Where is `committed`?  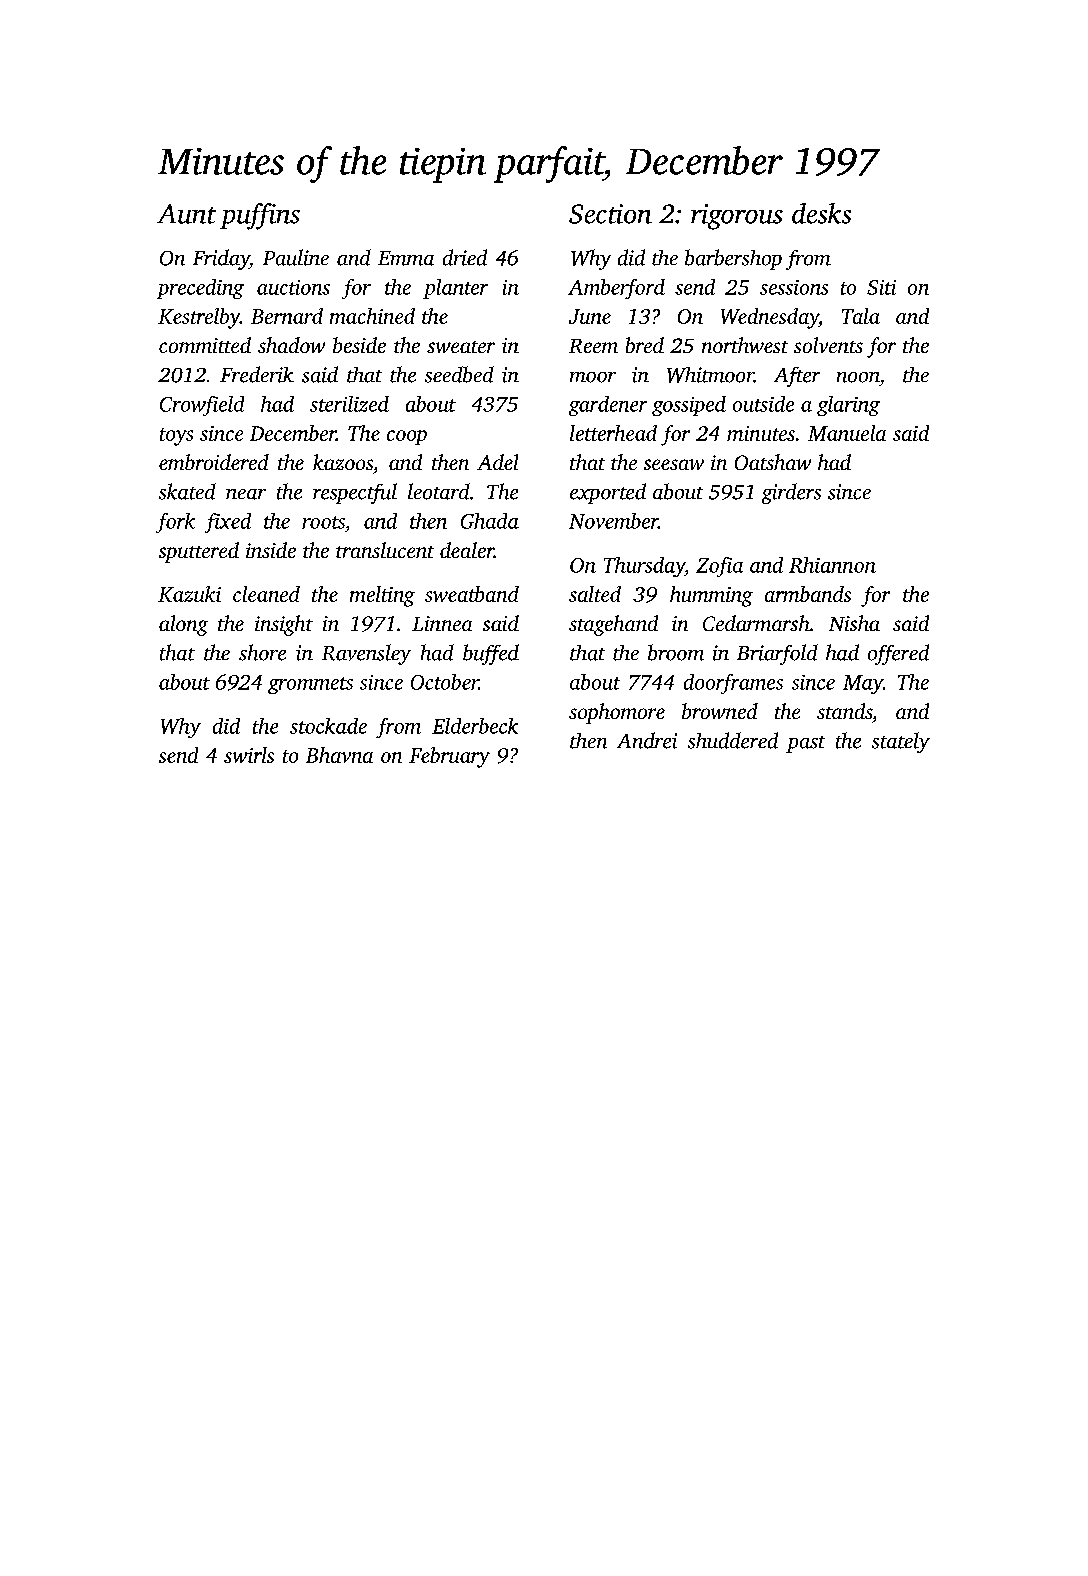 committed is located at coordinates (205, 345).
